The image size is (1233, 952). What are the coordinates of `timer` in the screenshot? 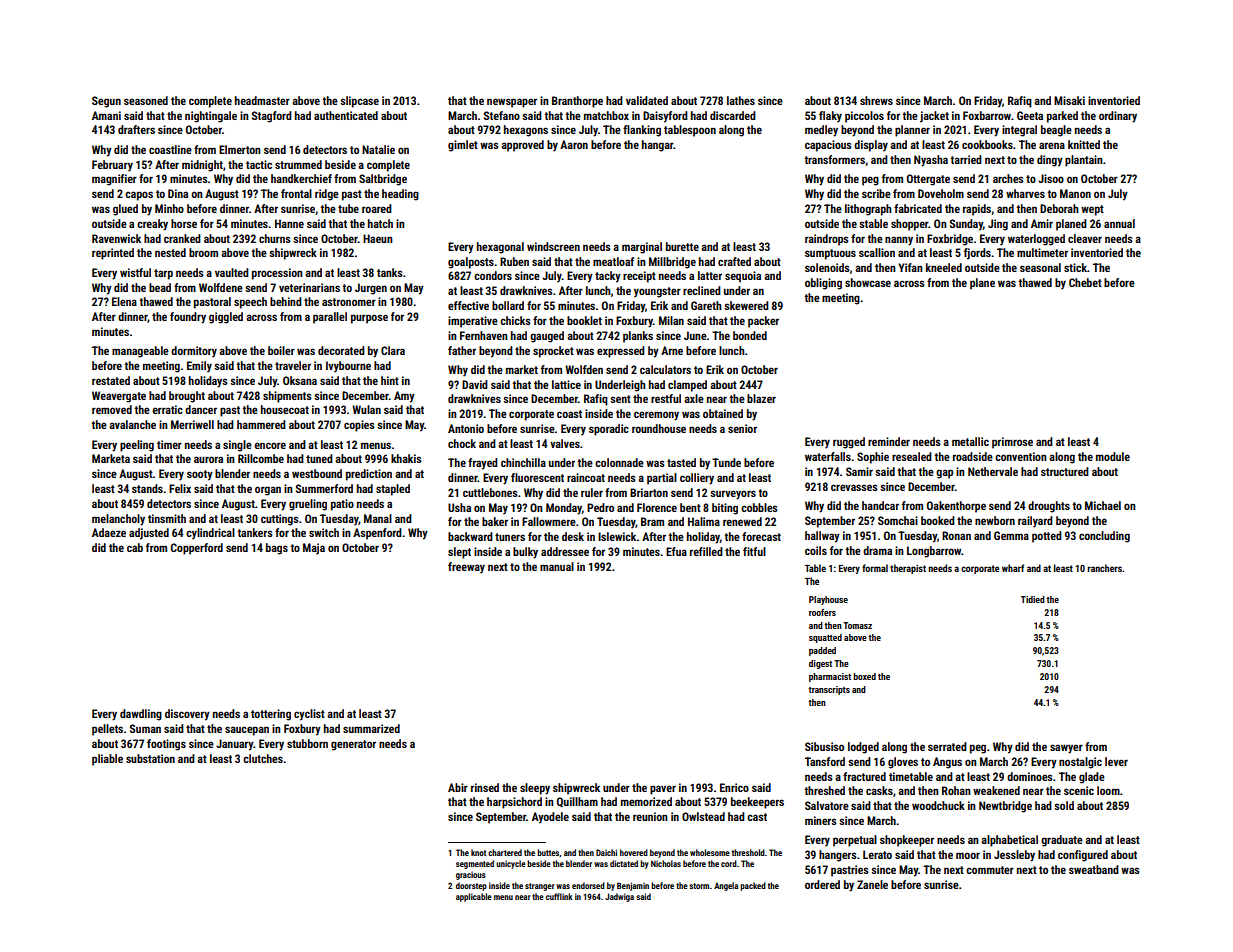 It's located at (169, 444).
